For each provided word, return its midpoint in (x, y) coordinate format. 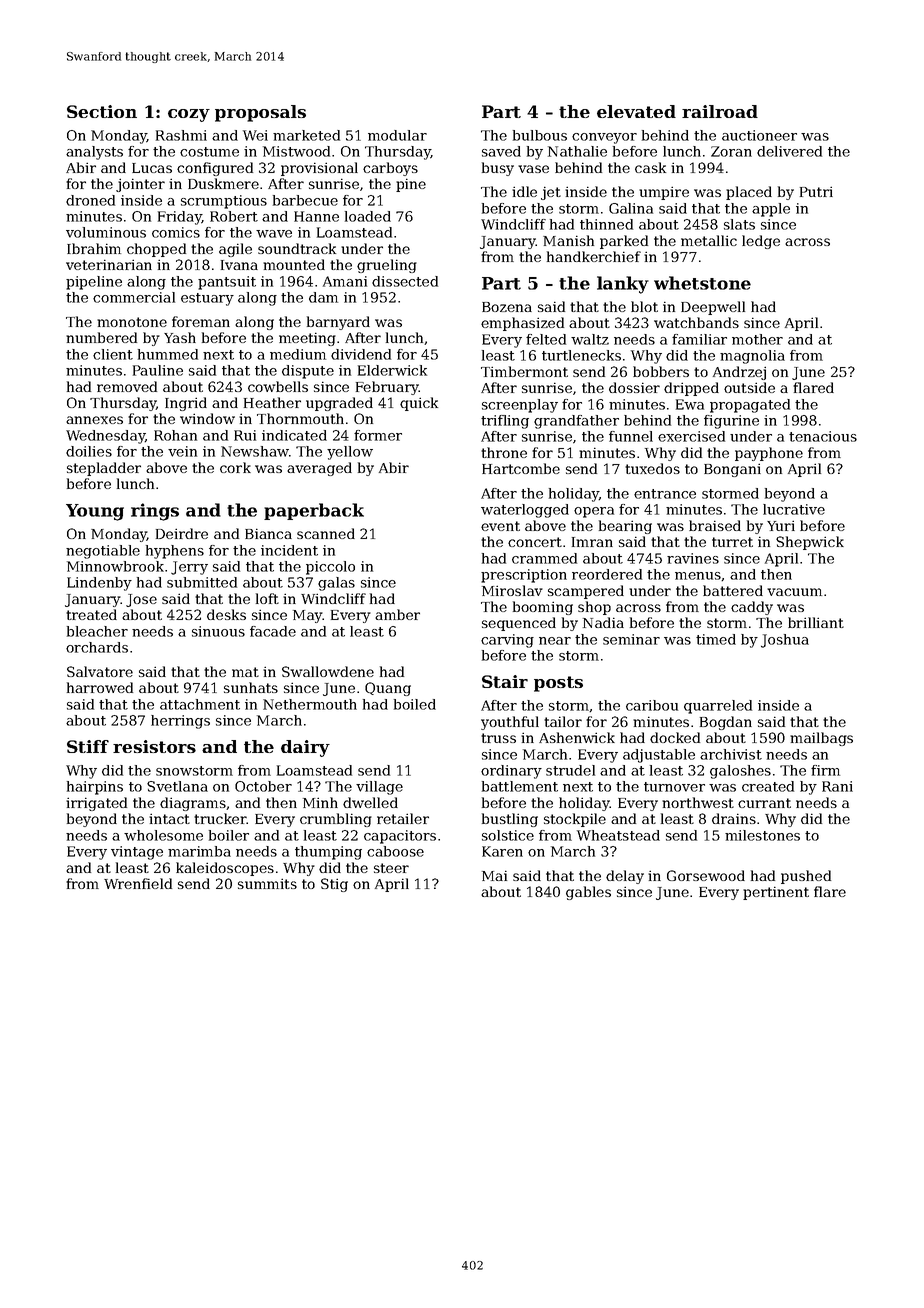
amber (397, 614)
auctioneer (759, 135)
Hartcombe (521, 468)
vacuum (794, 592)
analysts (94, 153)
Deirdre (182, 533)
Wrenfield (138, 883)
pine (411, 185)
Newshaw (255, 451)
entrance (665, 494)
